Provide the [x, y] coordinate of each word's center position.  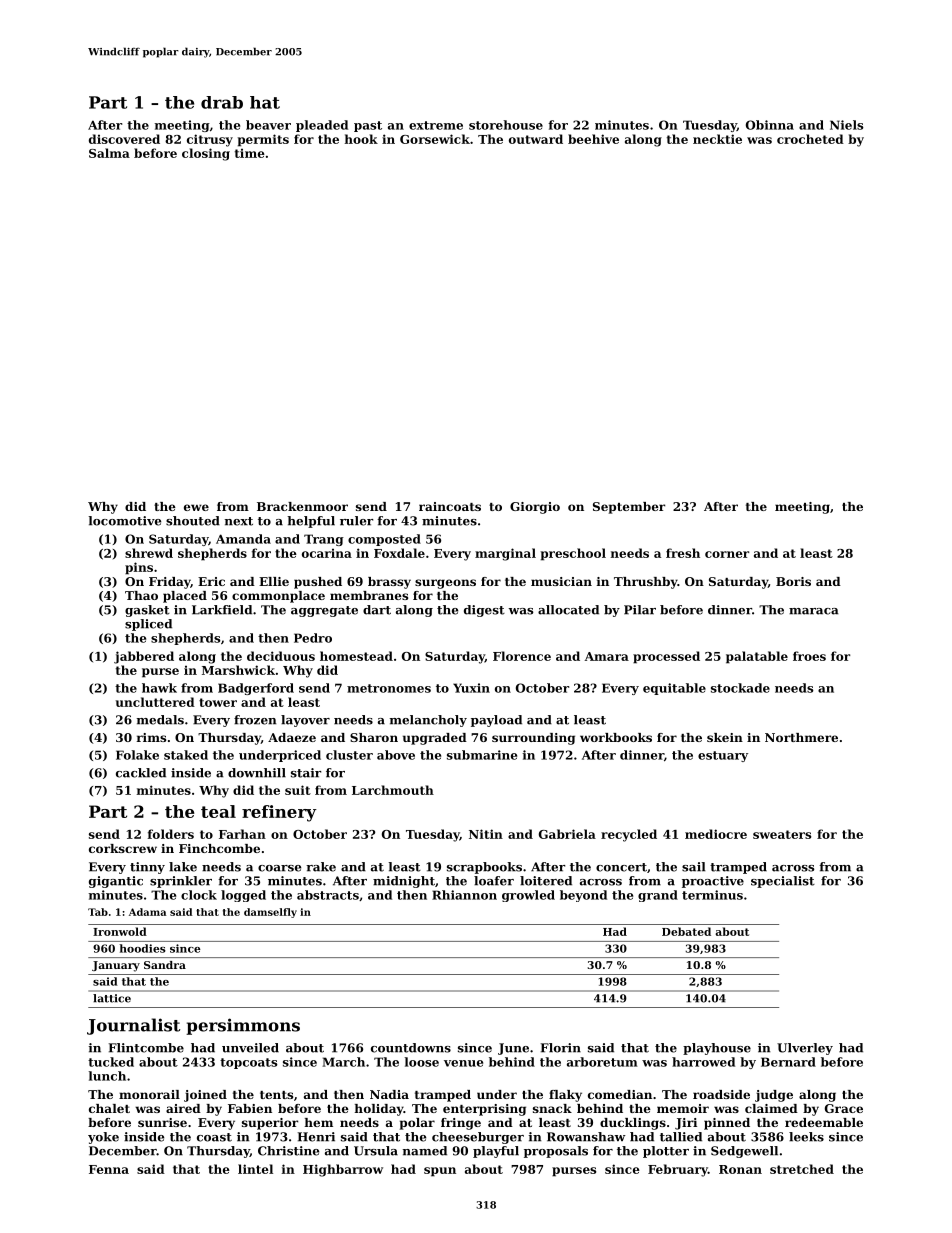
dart [377, 610]
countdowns [411, 1048]
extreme [436, 125]
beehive [593, 139]
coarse [279, 868]
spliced [148, 625]
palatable [757, 657]
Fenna [109, 1169]
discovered [124, 139]
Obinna [770, 125]
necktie [717, 139]
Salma [109, 153]
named [425, 1151]
